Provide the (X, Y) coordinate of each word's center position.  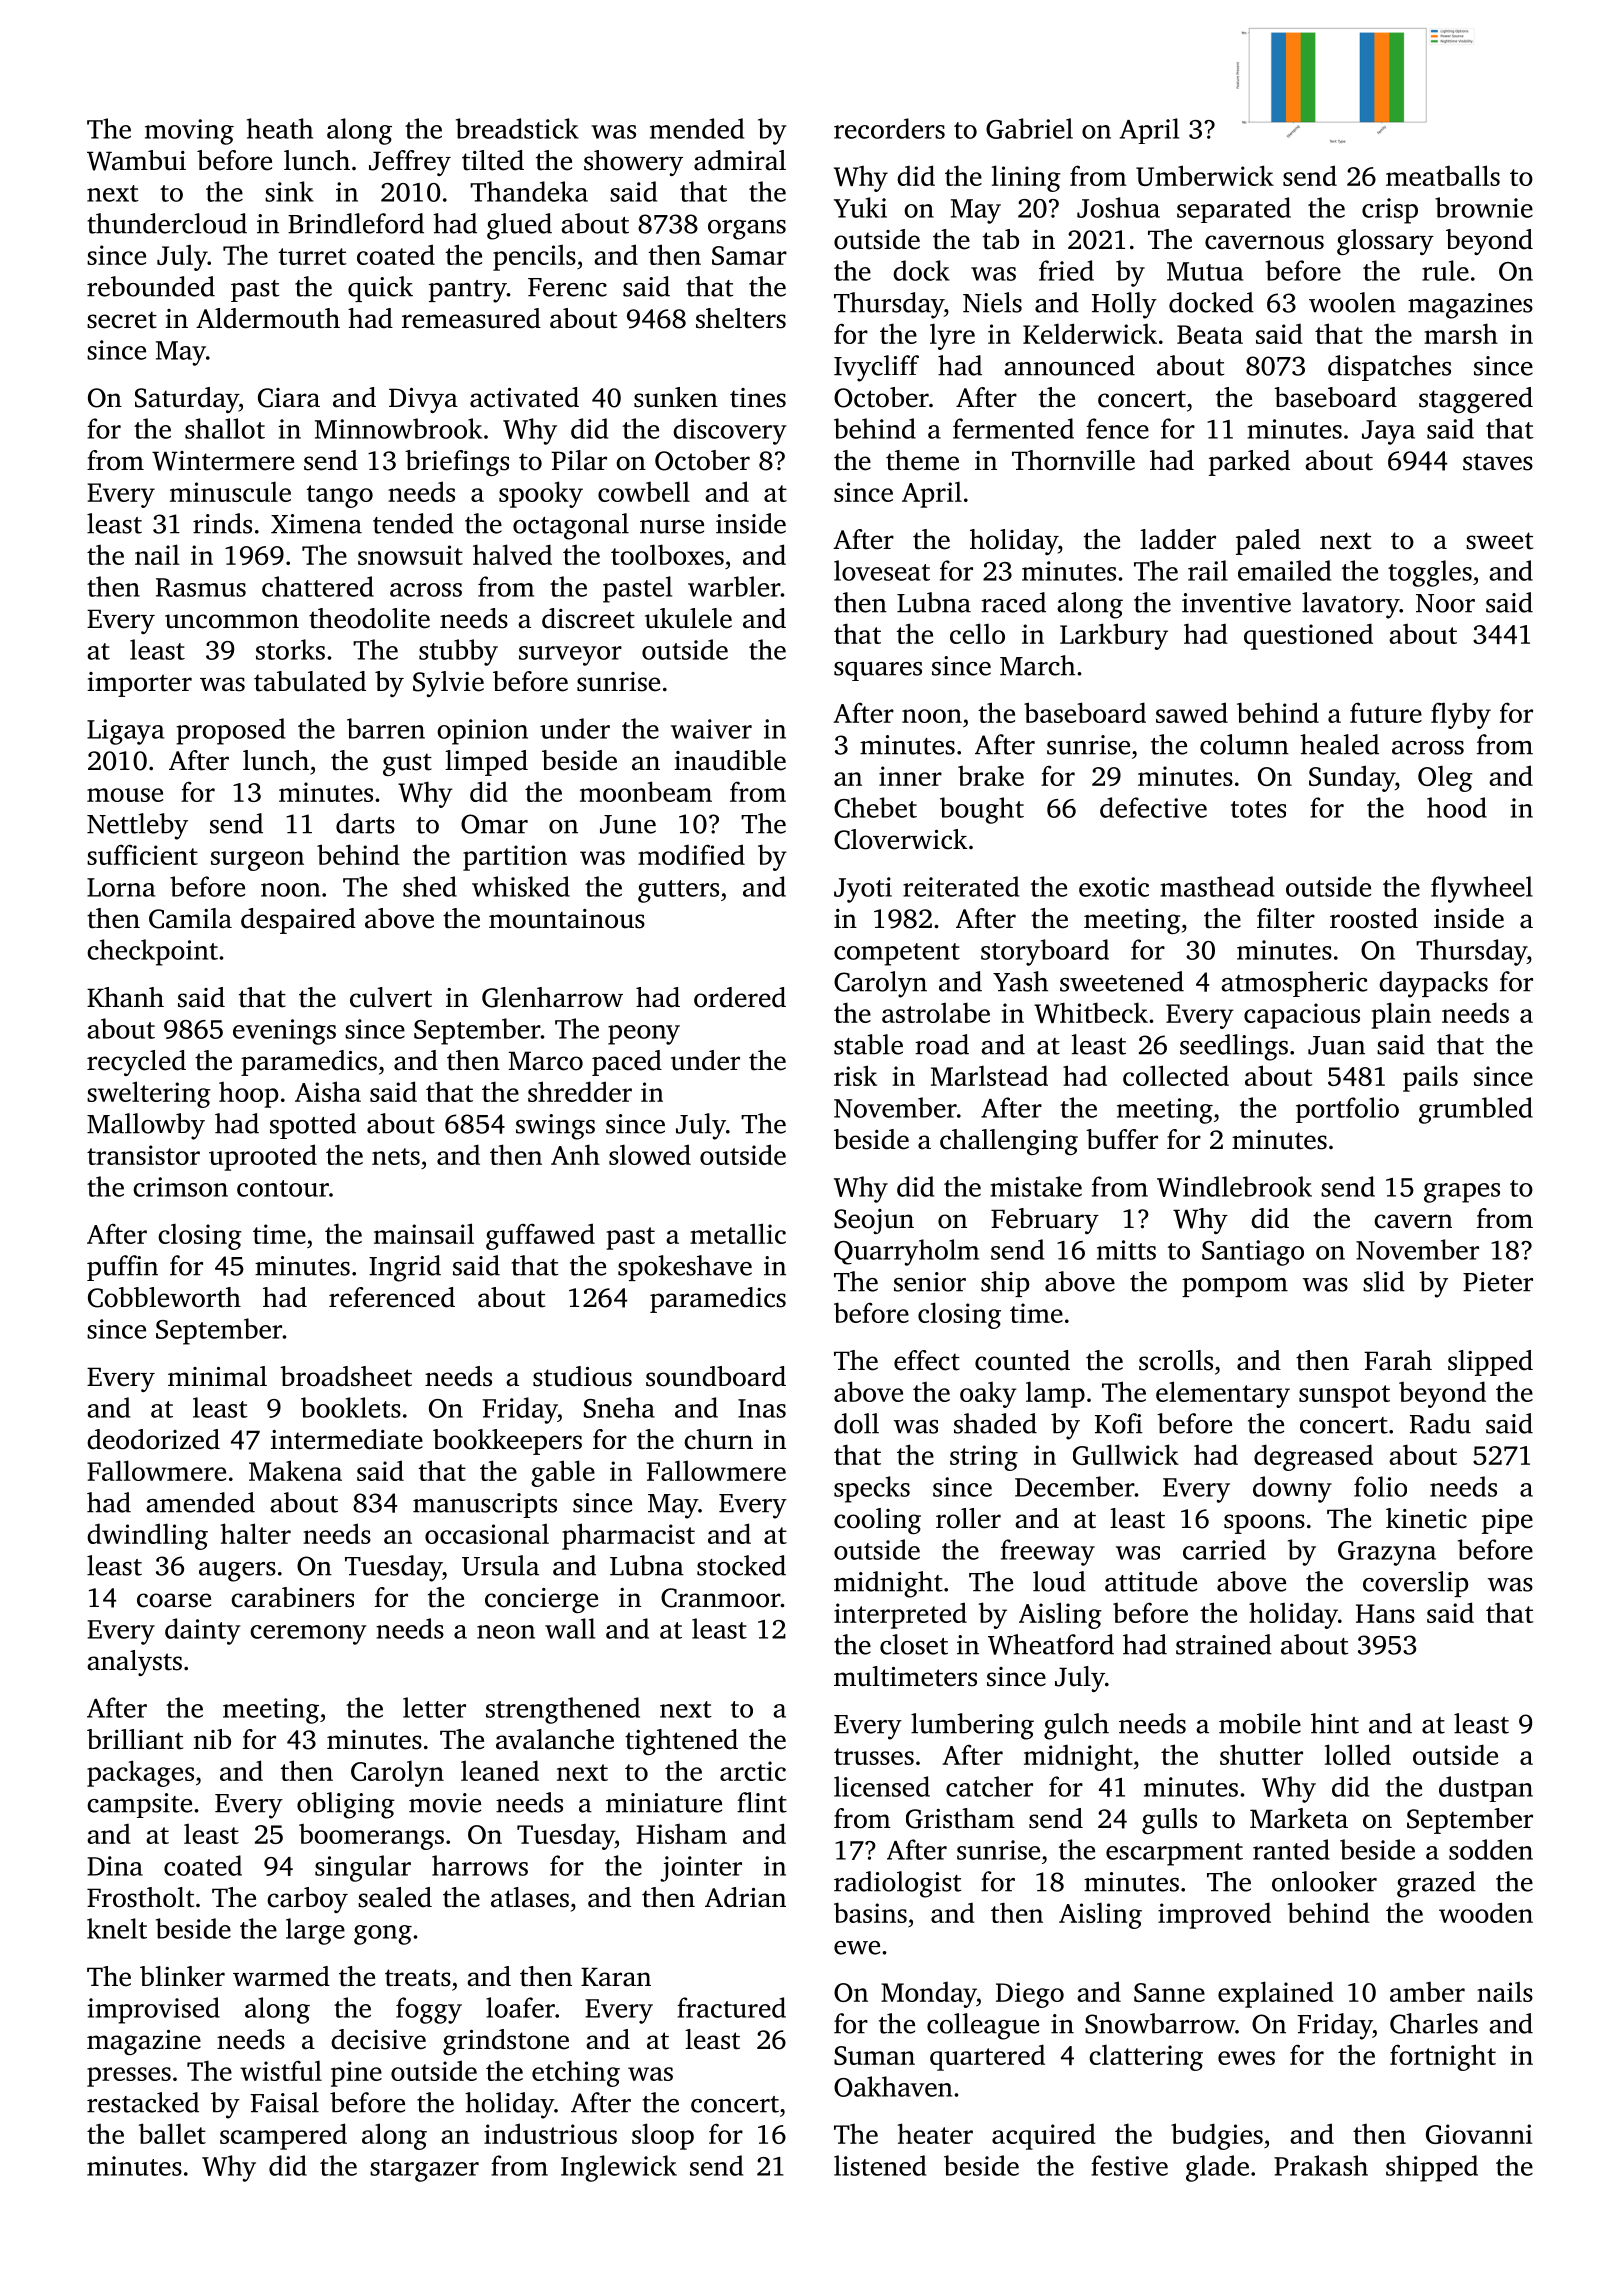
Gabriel (1029, 128)
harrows (480, 1865)
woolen (1352, 302)
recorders (889, 128)
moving (189, 132)
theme (922, 460)
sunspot (1344, 1396)
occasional (487, 1534)
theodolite (369, 618)
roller (968, 1518)
